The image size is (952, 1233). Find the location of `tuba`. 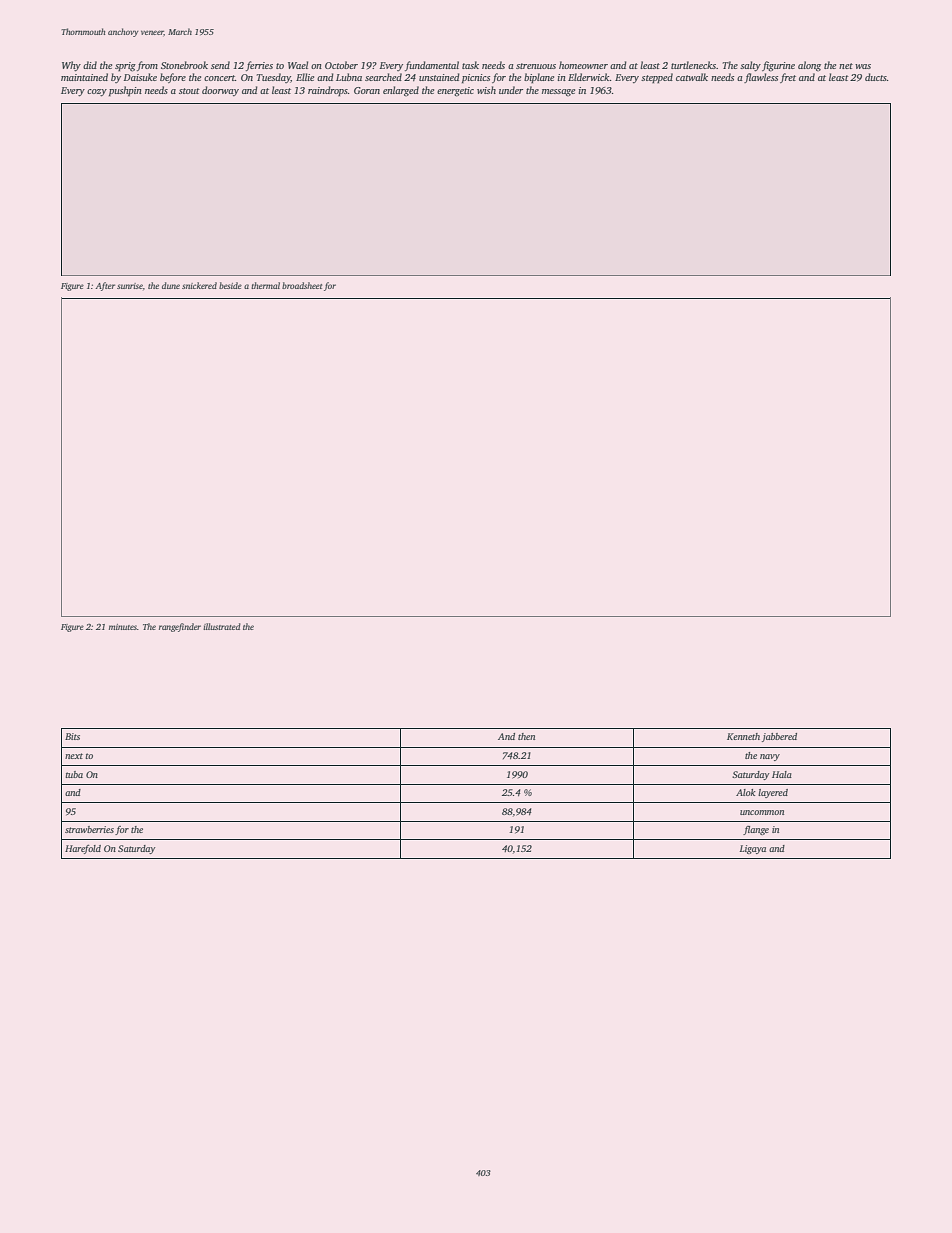

tuba is located at coordinates (74, 774).
